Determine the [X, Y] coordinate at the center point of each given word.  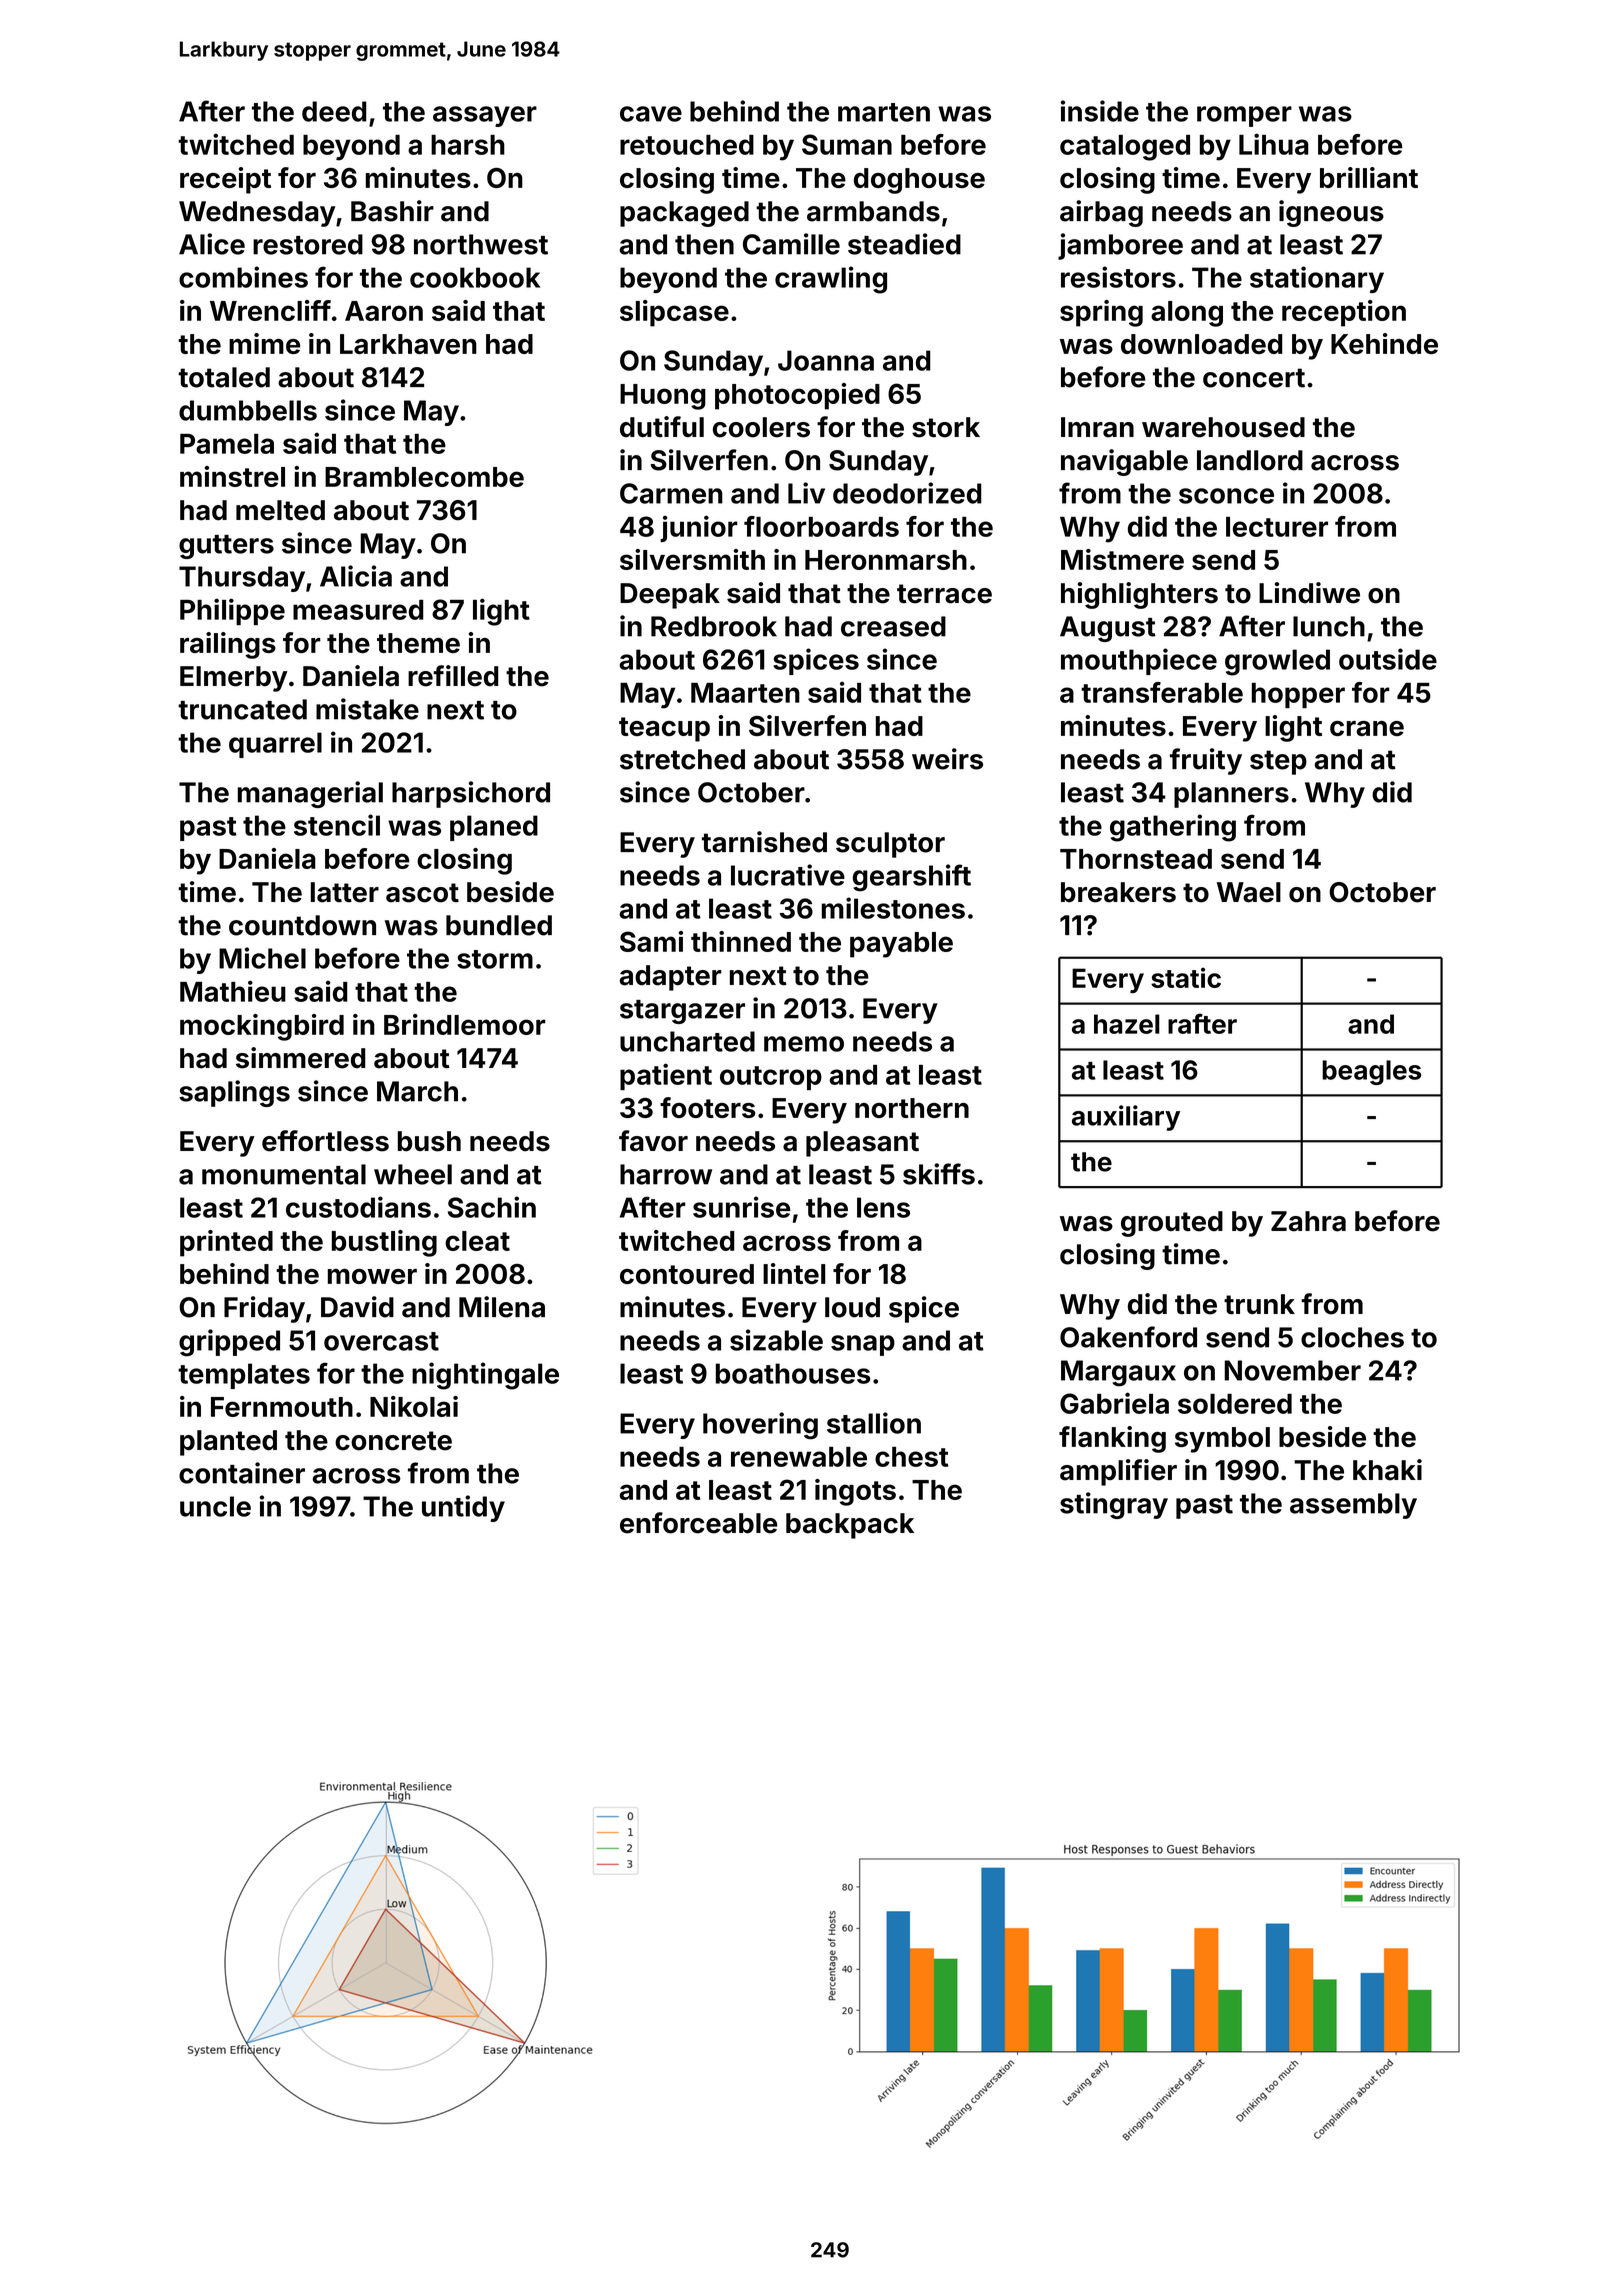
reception [1344, 313]
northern [912, 1108]
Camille [791, 244]
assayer [485, 116]
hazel [1127, 1024]
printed [226, 1243]
